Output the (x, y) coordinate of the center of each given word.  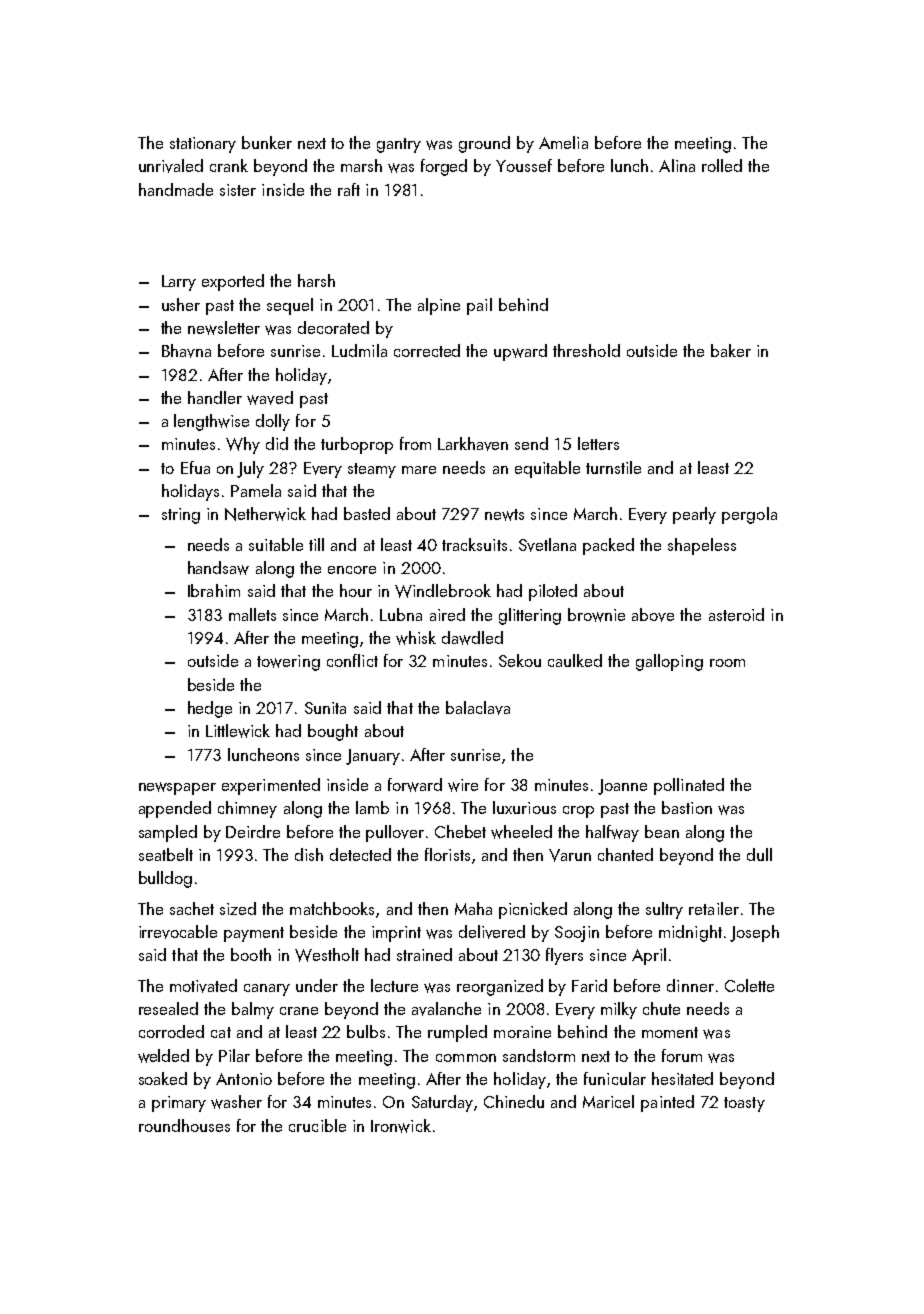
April (649, 956)
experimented (271, 786)
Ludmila (359, 350)
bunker (267, 142)
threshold (586, 350)
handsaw (218, 568)
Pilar (234, 1055)
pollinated (689, 786)
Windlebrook (443, 591)
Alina (677, 165)
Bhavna (186, 351)
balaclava (478, 708)
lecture (394, 985)
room (727, 663)
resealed (168, 1008)
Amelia (563, 142)
